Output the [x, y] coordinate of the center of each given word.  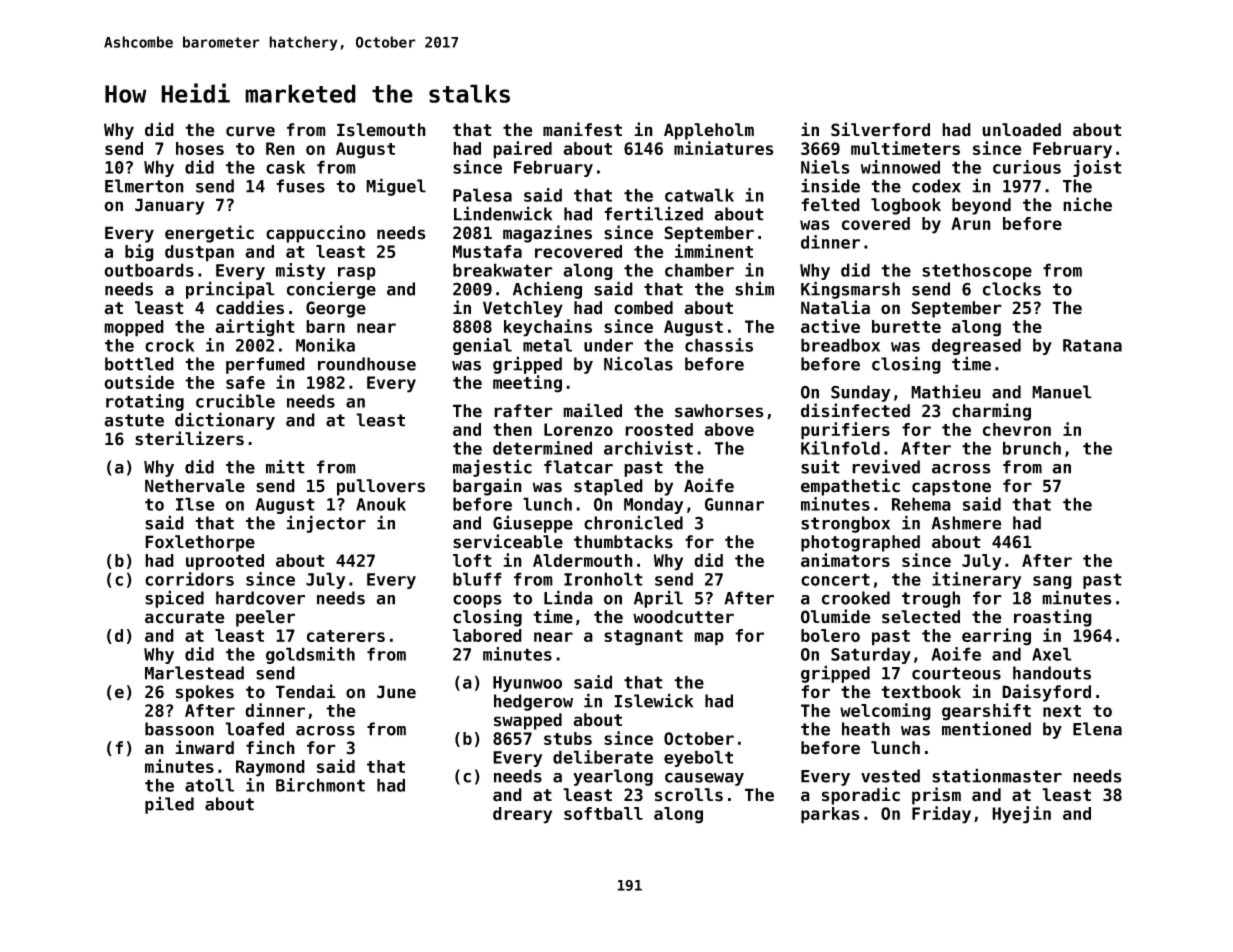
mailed [592, 410]
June [396, 692]
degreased [976, 346]
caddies [250, 307]
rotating [145, 402]
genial [482, 346]
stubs [568, 738]
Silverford [880, 129]
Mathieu [946, 391]
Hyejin [1021, 815]
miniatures [724, 148]
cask [285, 167]
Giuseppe [533, 524]
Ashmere [966, 523]
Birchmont [320, 785]
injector [326, 524]
